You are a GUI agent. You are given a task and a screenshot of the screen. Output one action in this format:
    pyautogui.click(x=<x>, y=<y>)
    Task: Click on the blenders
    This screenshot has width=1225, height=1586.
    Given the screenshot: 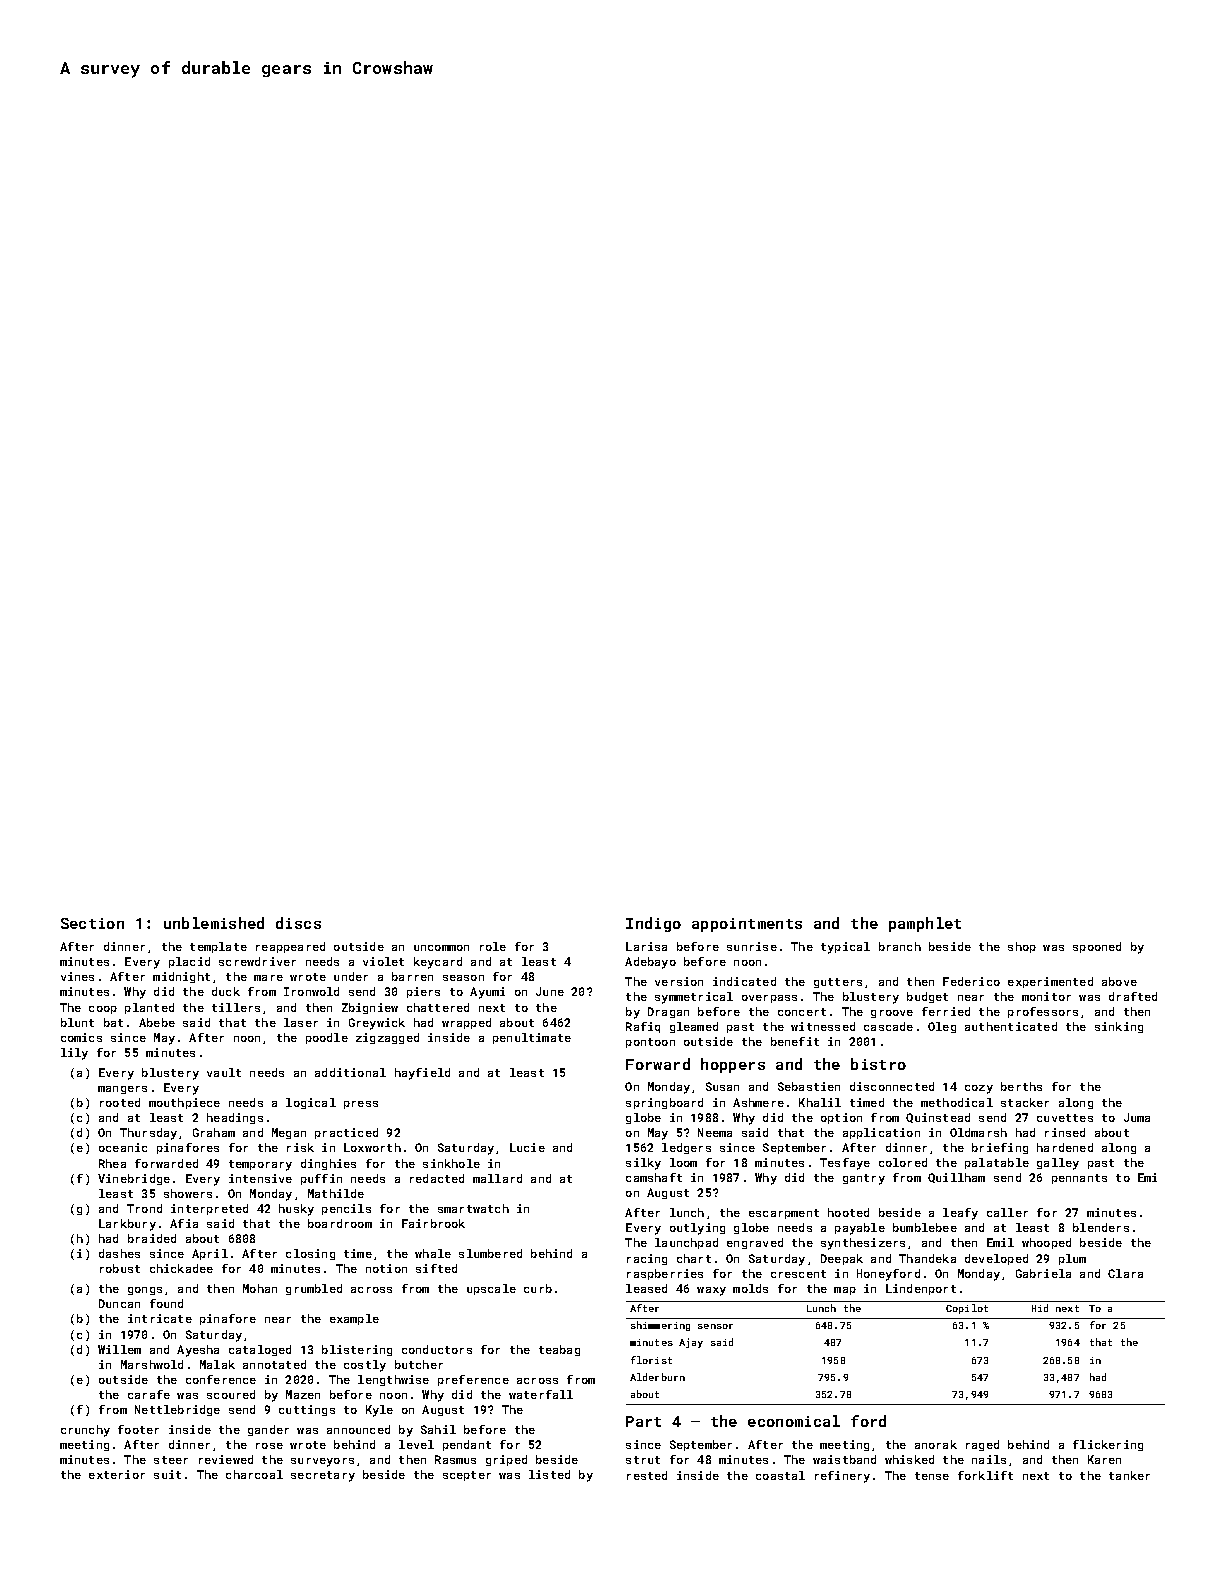 What is the action you would take?
    pyautogui.click(x=1101, y=1227)
